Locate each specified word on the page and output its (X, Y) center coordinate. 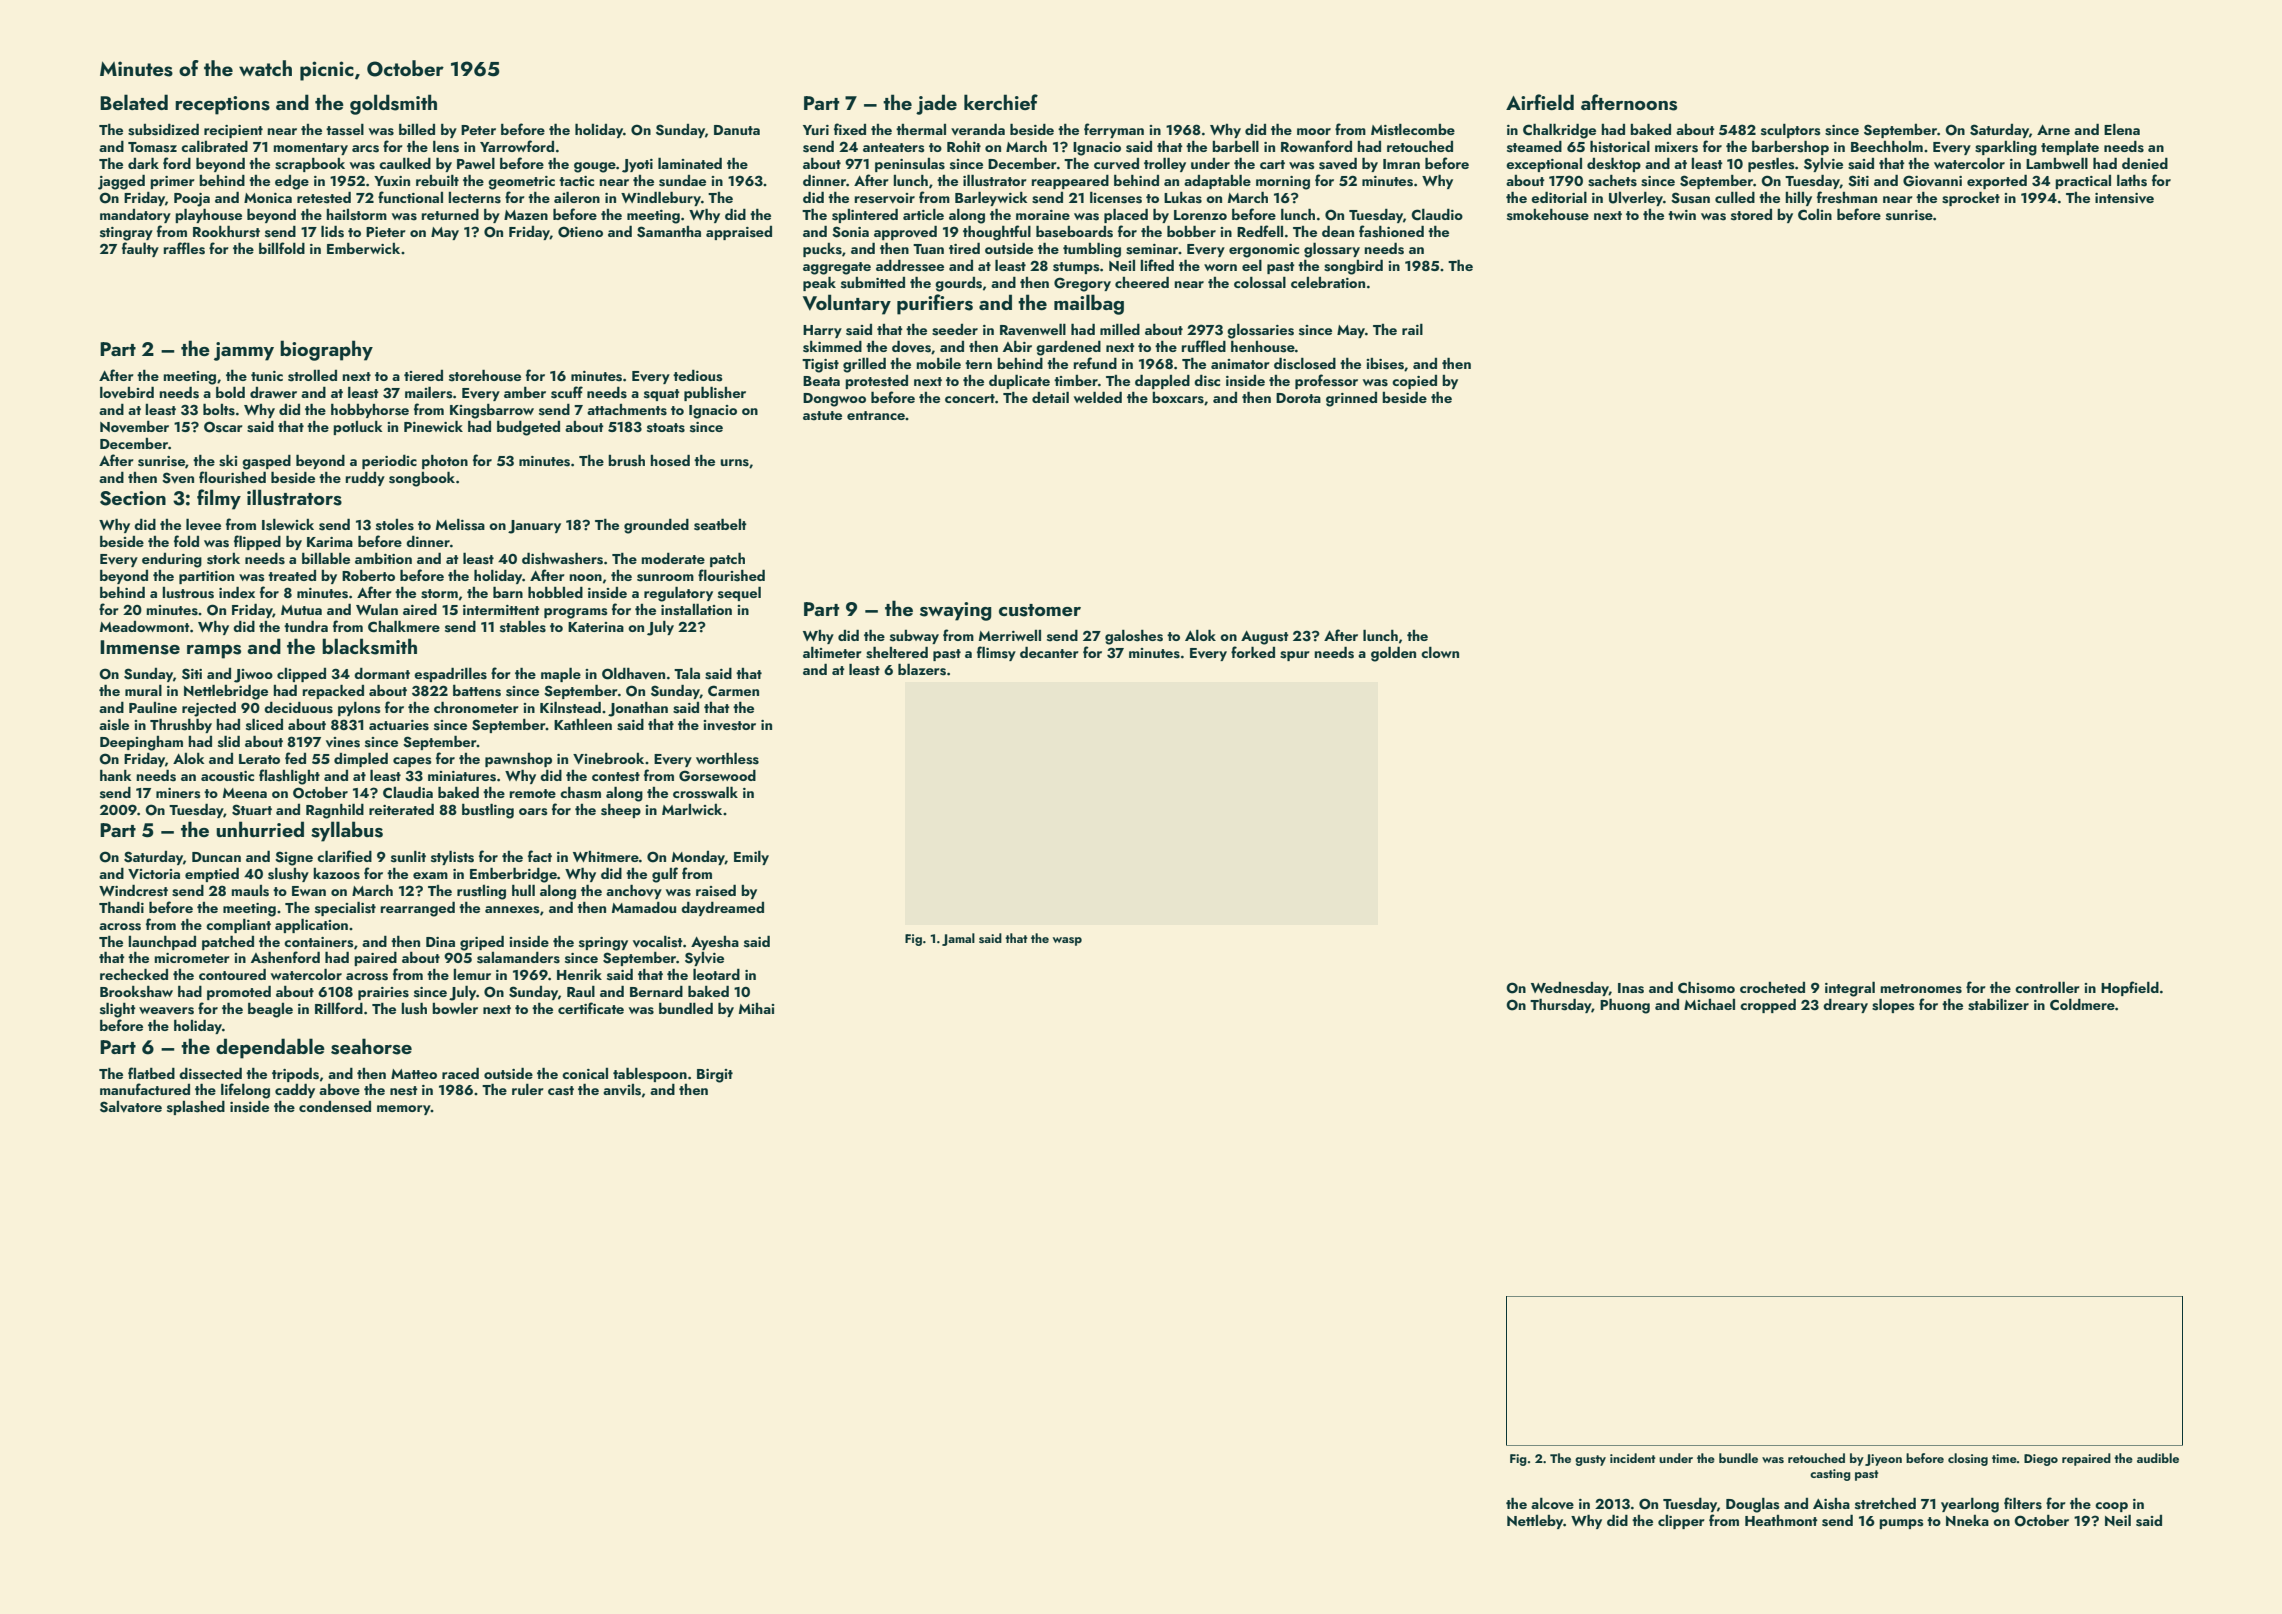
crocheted (1772, 987)
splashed (196, 1108)
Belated (134, 102)
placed (1126, 216)
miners (178, 793)
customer (1040, 610)
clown (1440, 652)
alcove (1552, 1503)
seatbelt (720, 525)
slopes (1893, 1006)
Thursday (1561, 1006)
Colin (1815, 214)
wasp (1067, 941)
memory (404, 1110)
